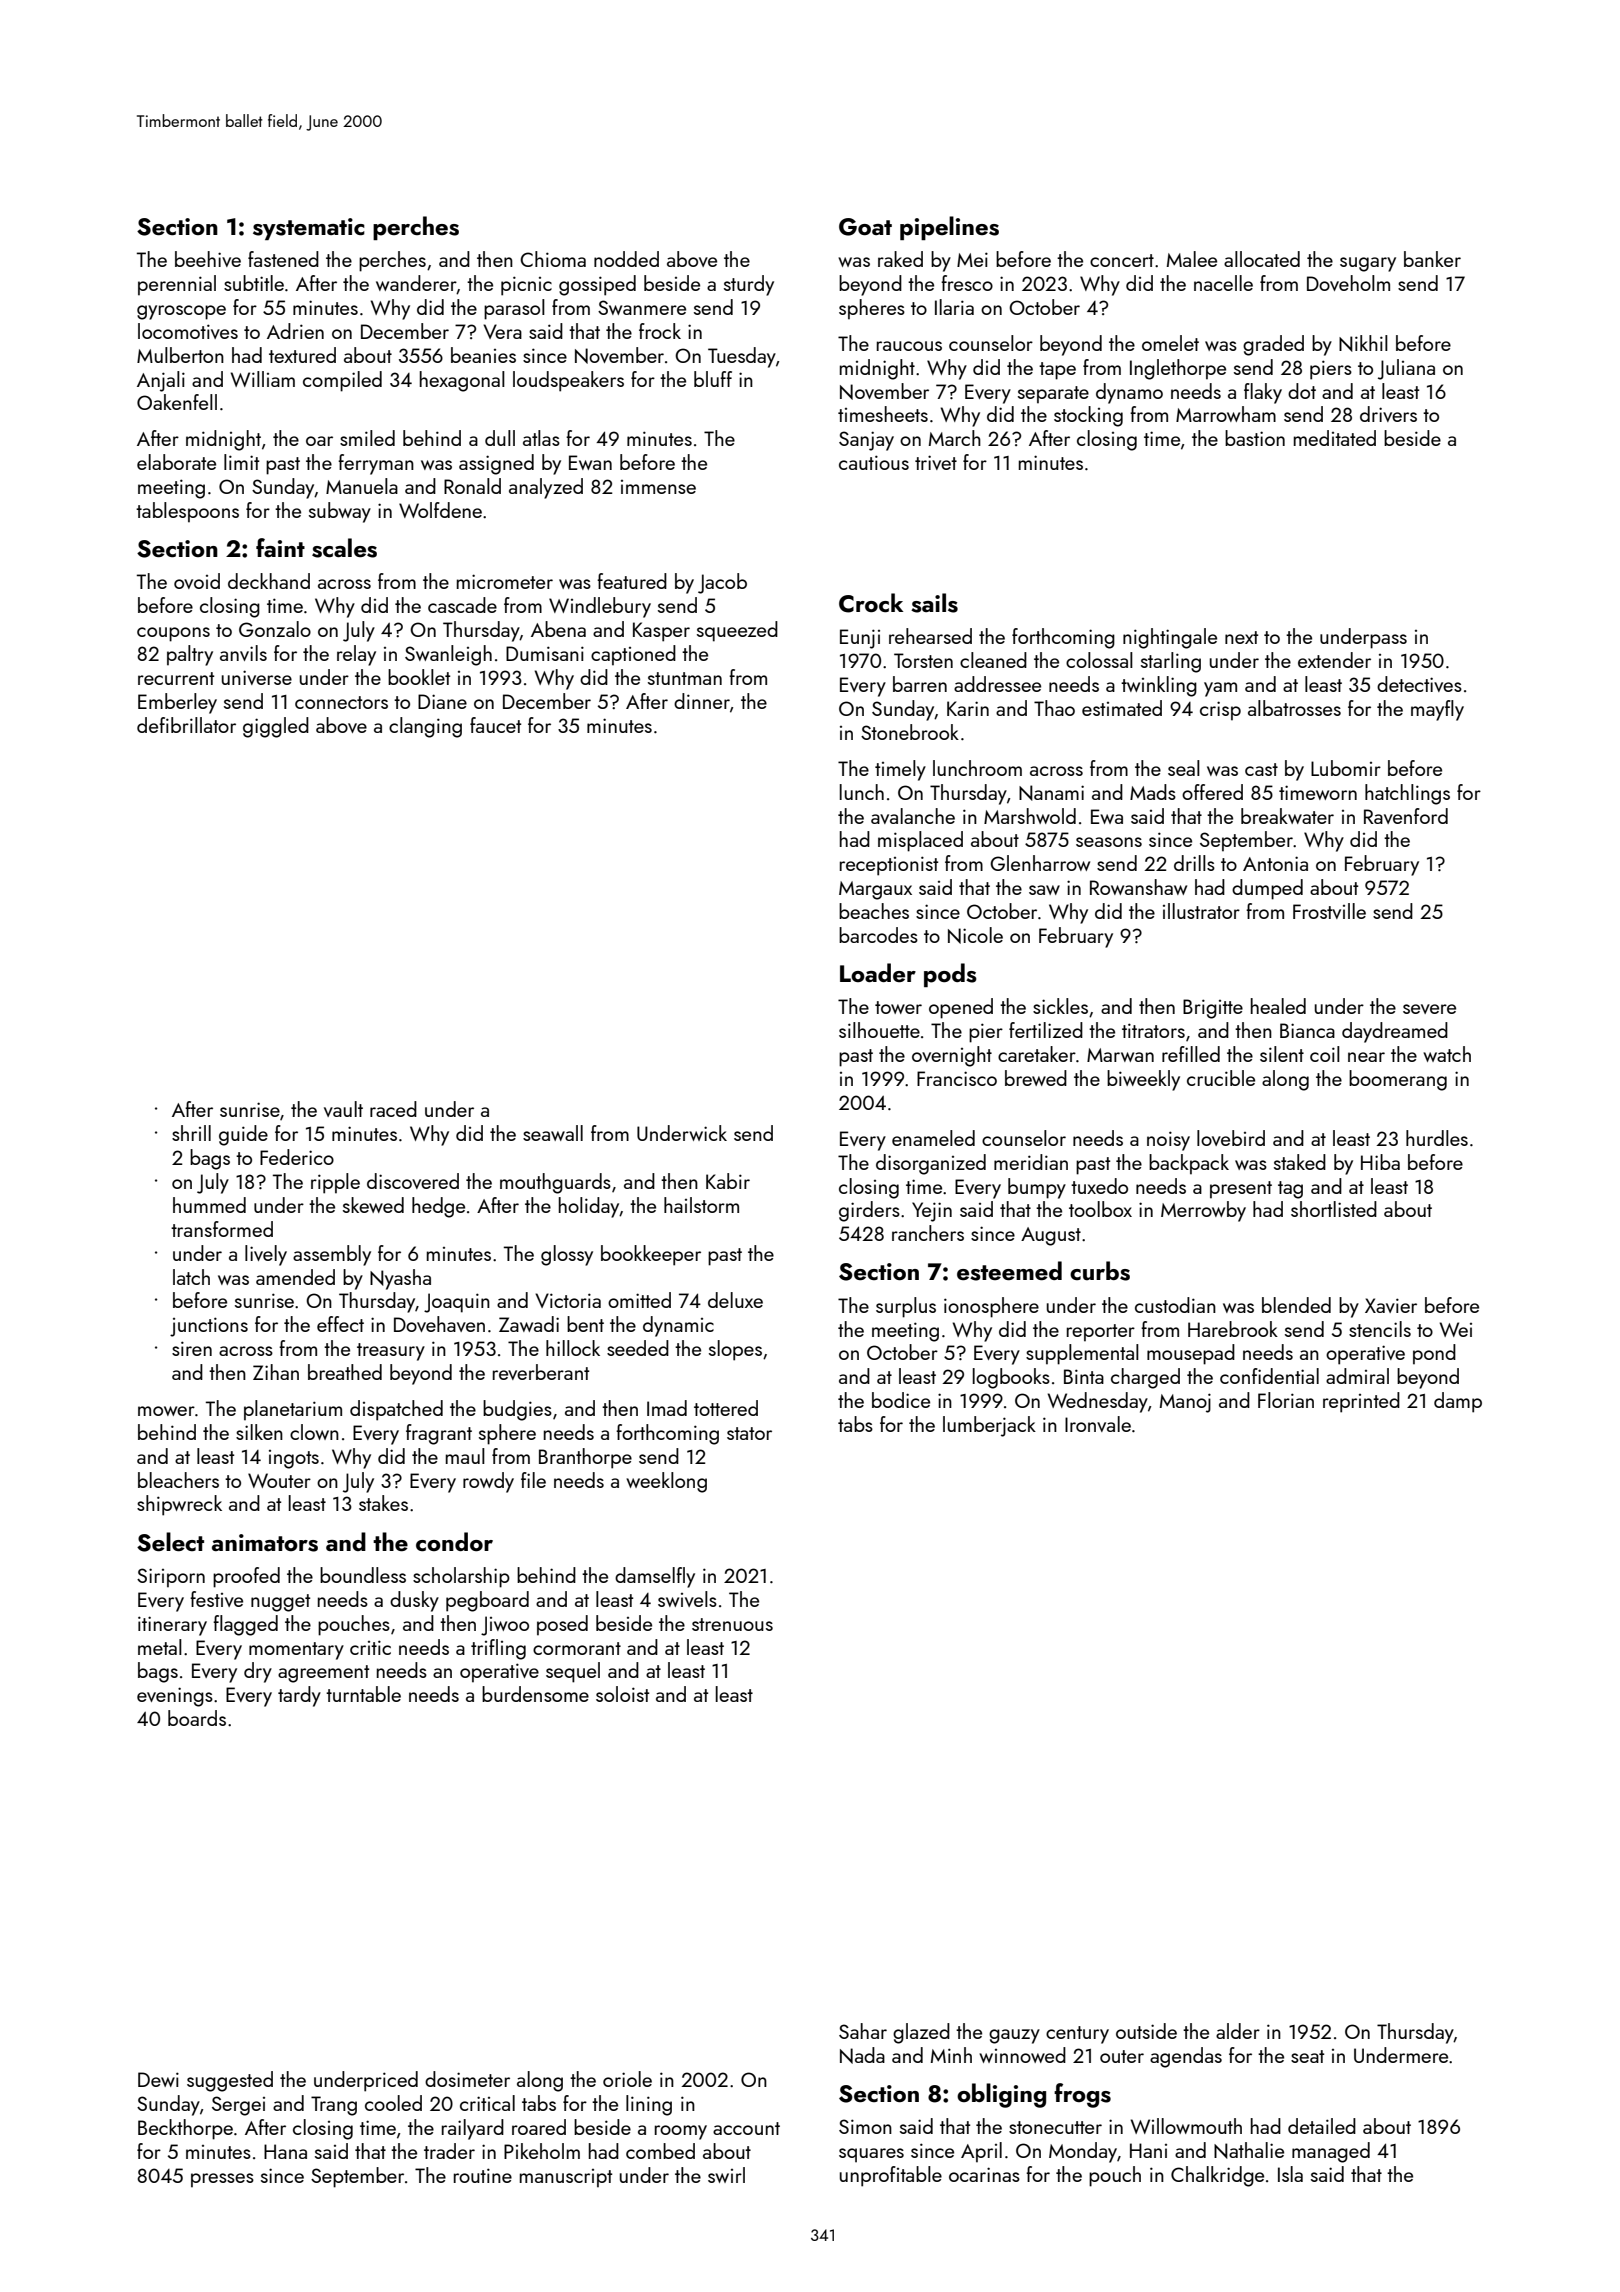 This page has width=1620, height=2292. Describe the element at coordinates (1406, 816) in the page. I see `Ravenford` at that location.
